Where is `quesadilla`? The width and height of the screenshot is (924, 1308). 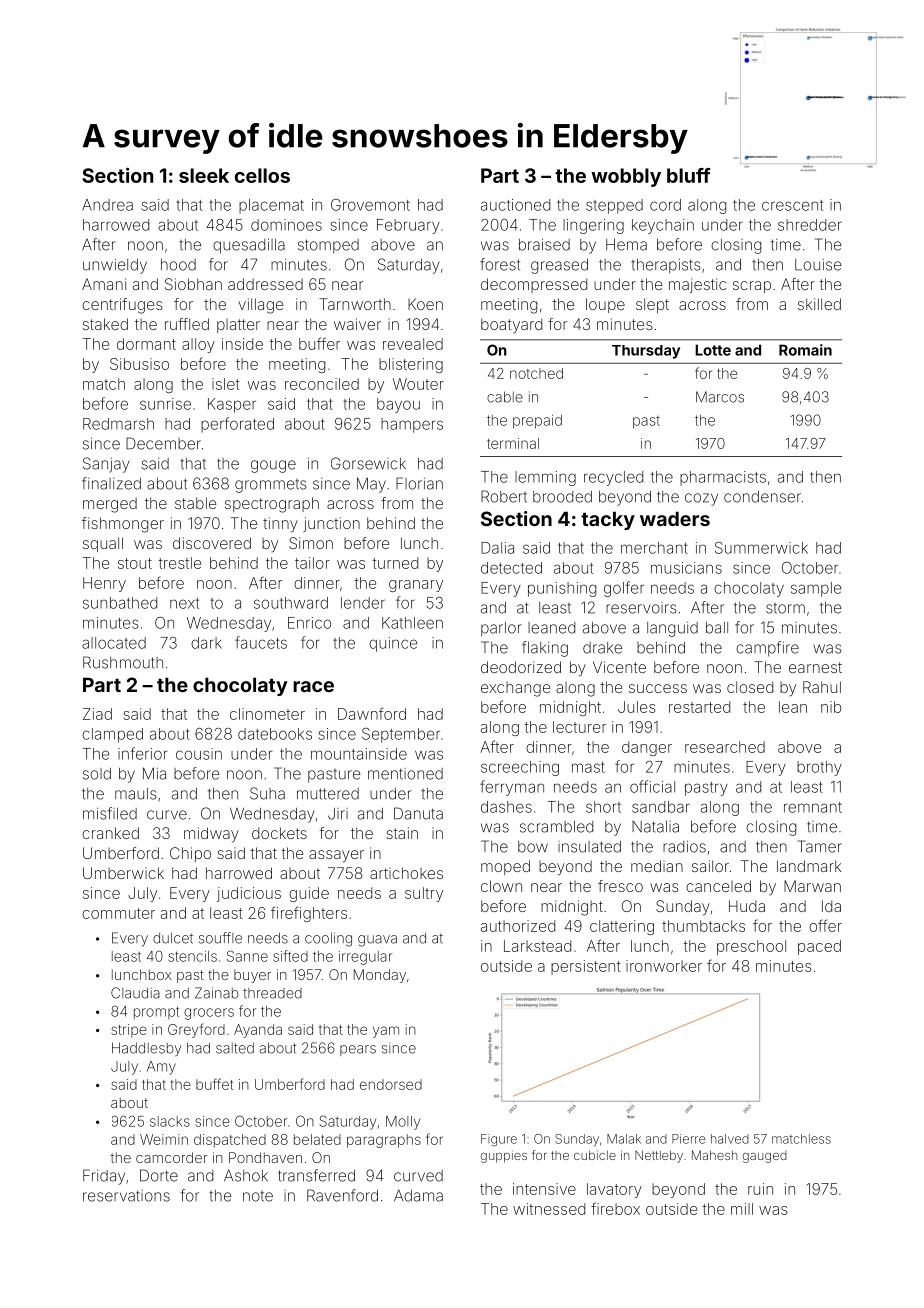 quesadilla is located at coordinates (249, 246).
